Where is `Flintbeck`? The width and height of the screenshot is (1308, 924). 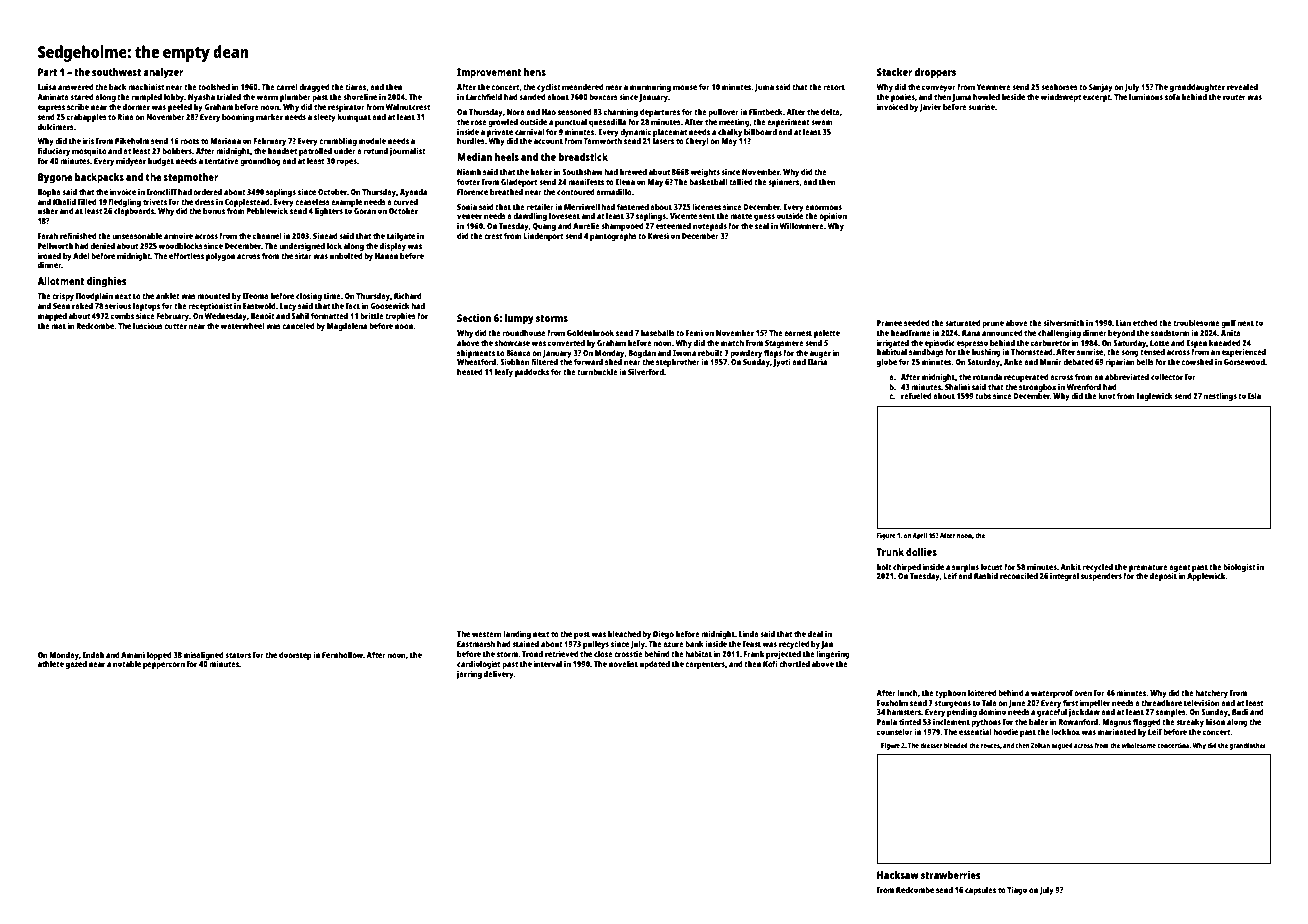 Flintbeck is located at coordinates (766, 111).
